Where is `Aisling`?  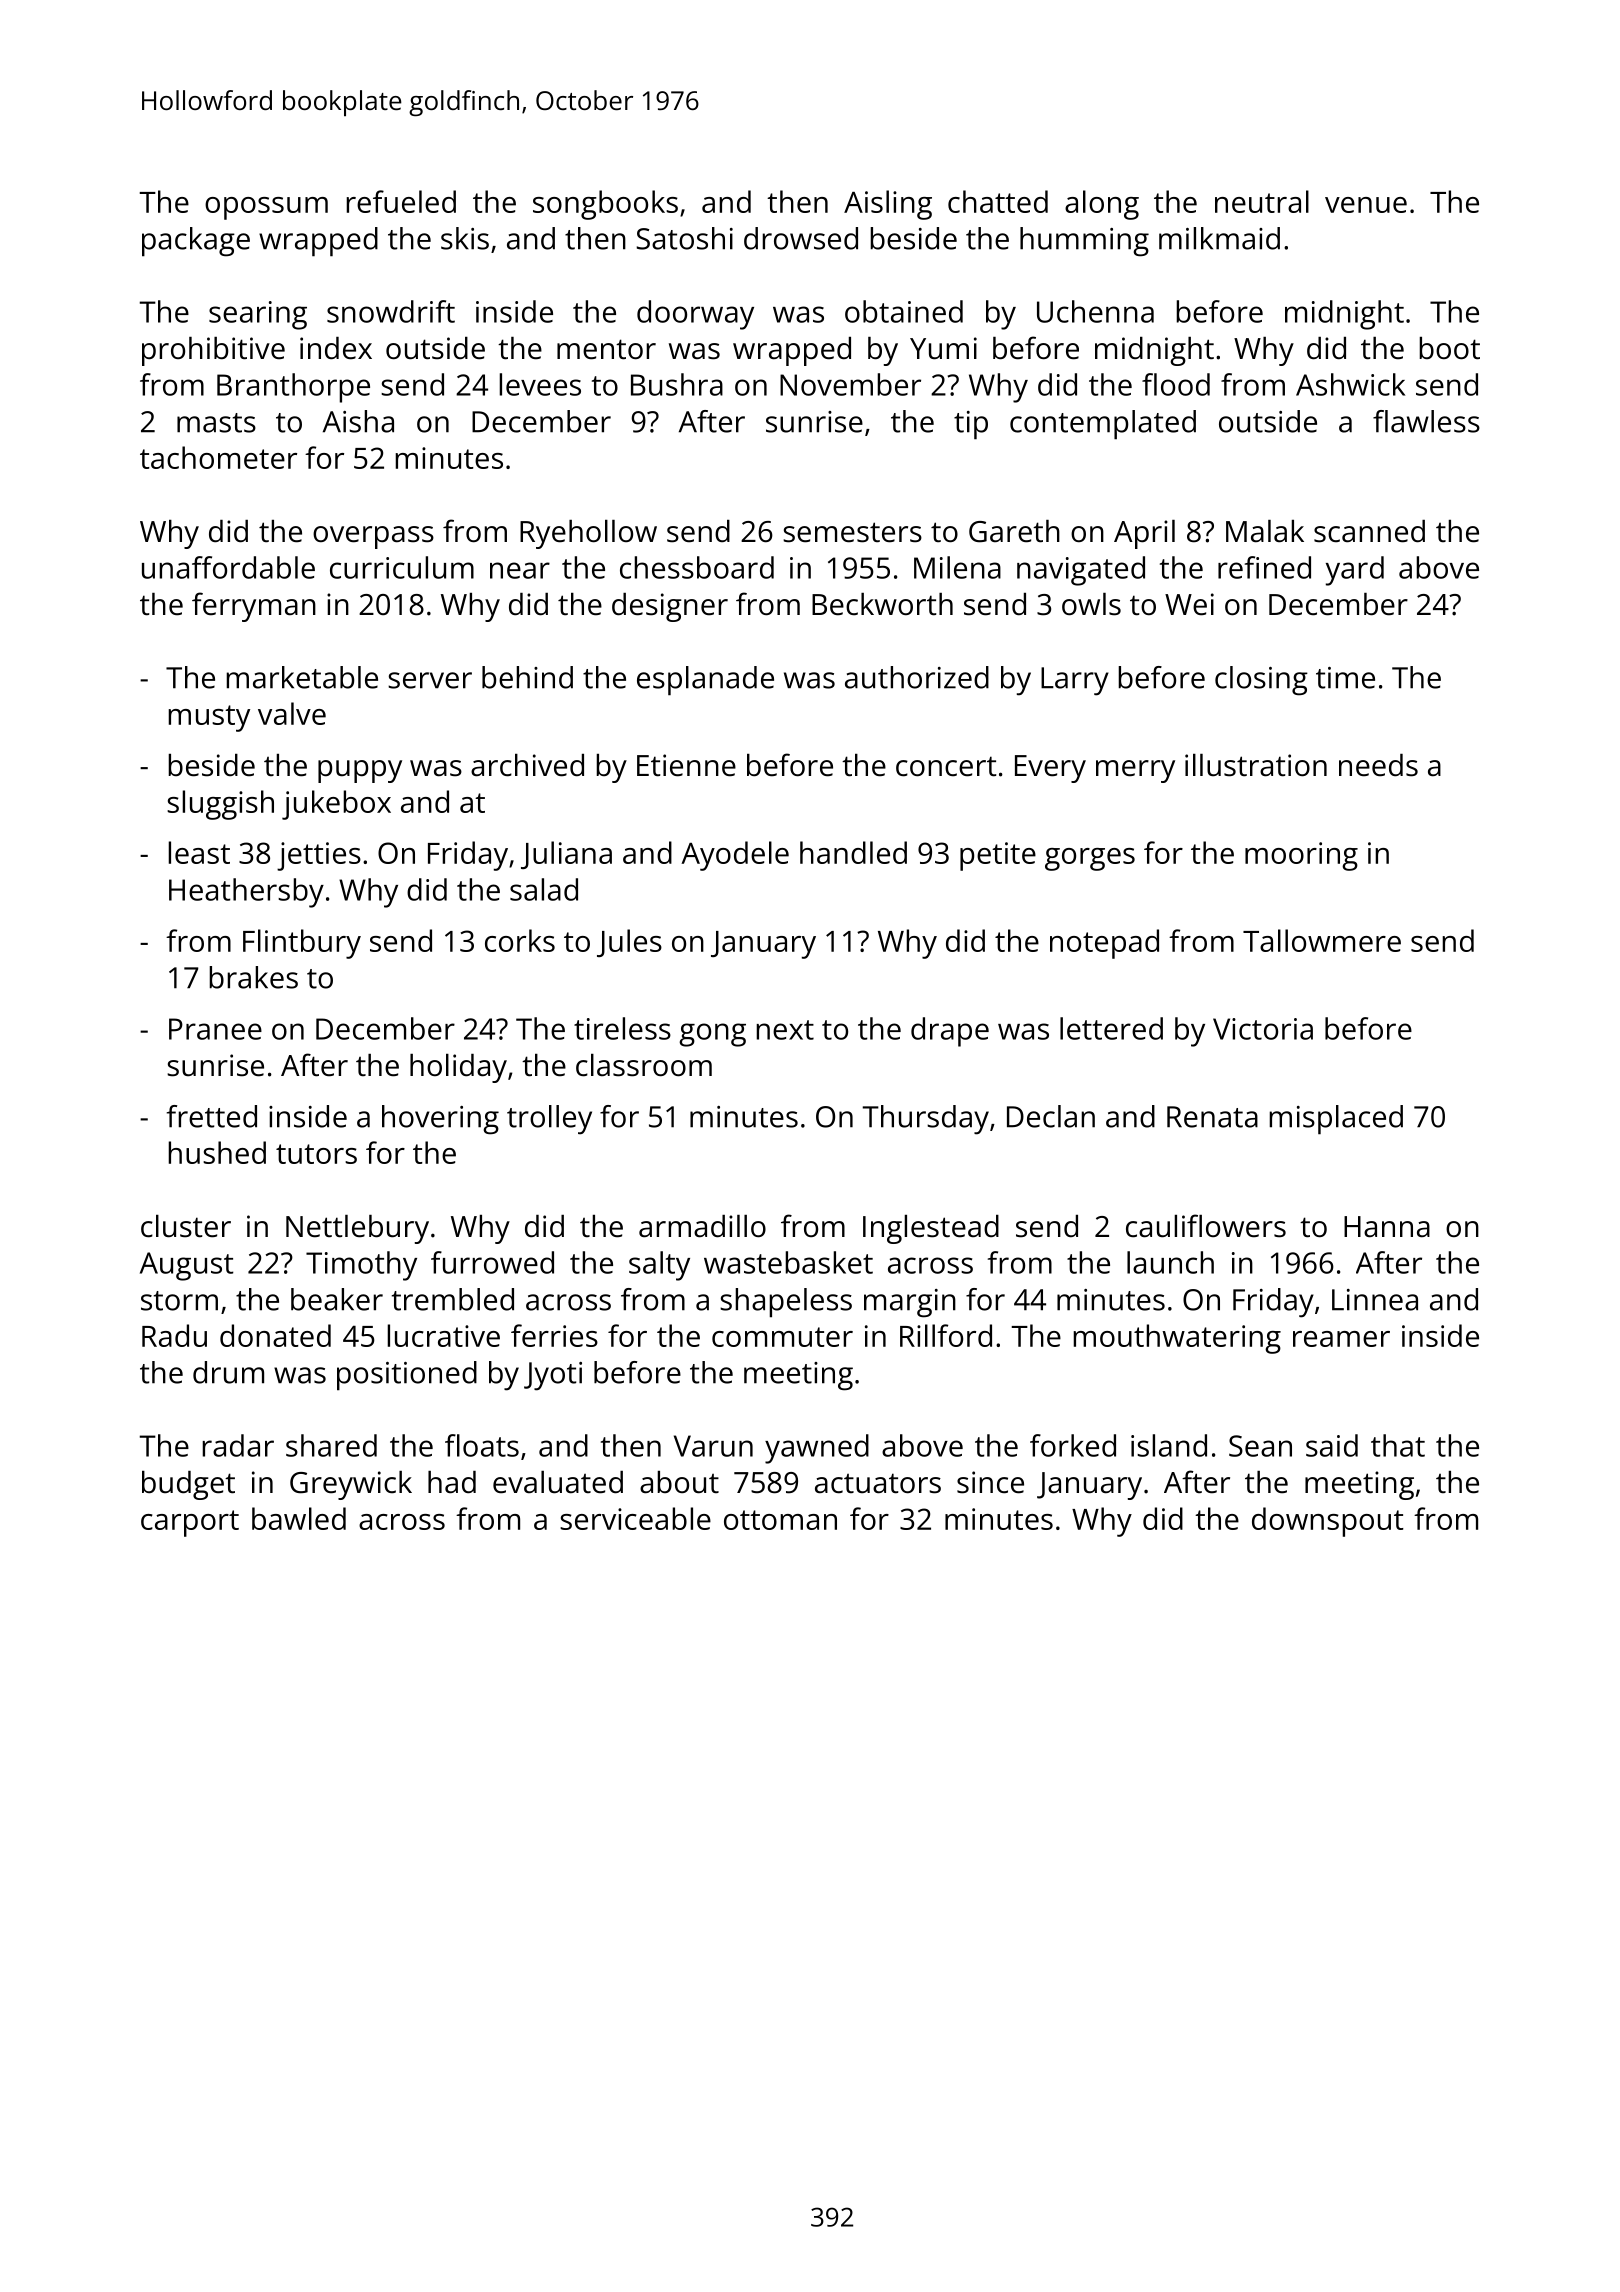 Aisling is located at coordinates (888, 205).
